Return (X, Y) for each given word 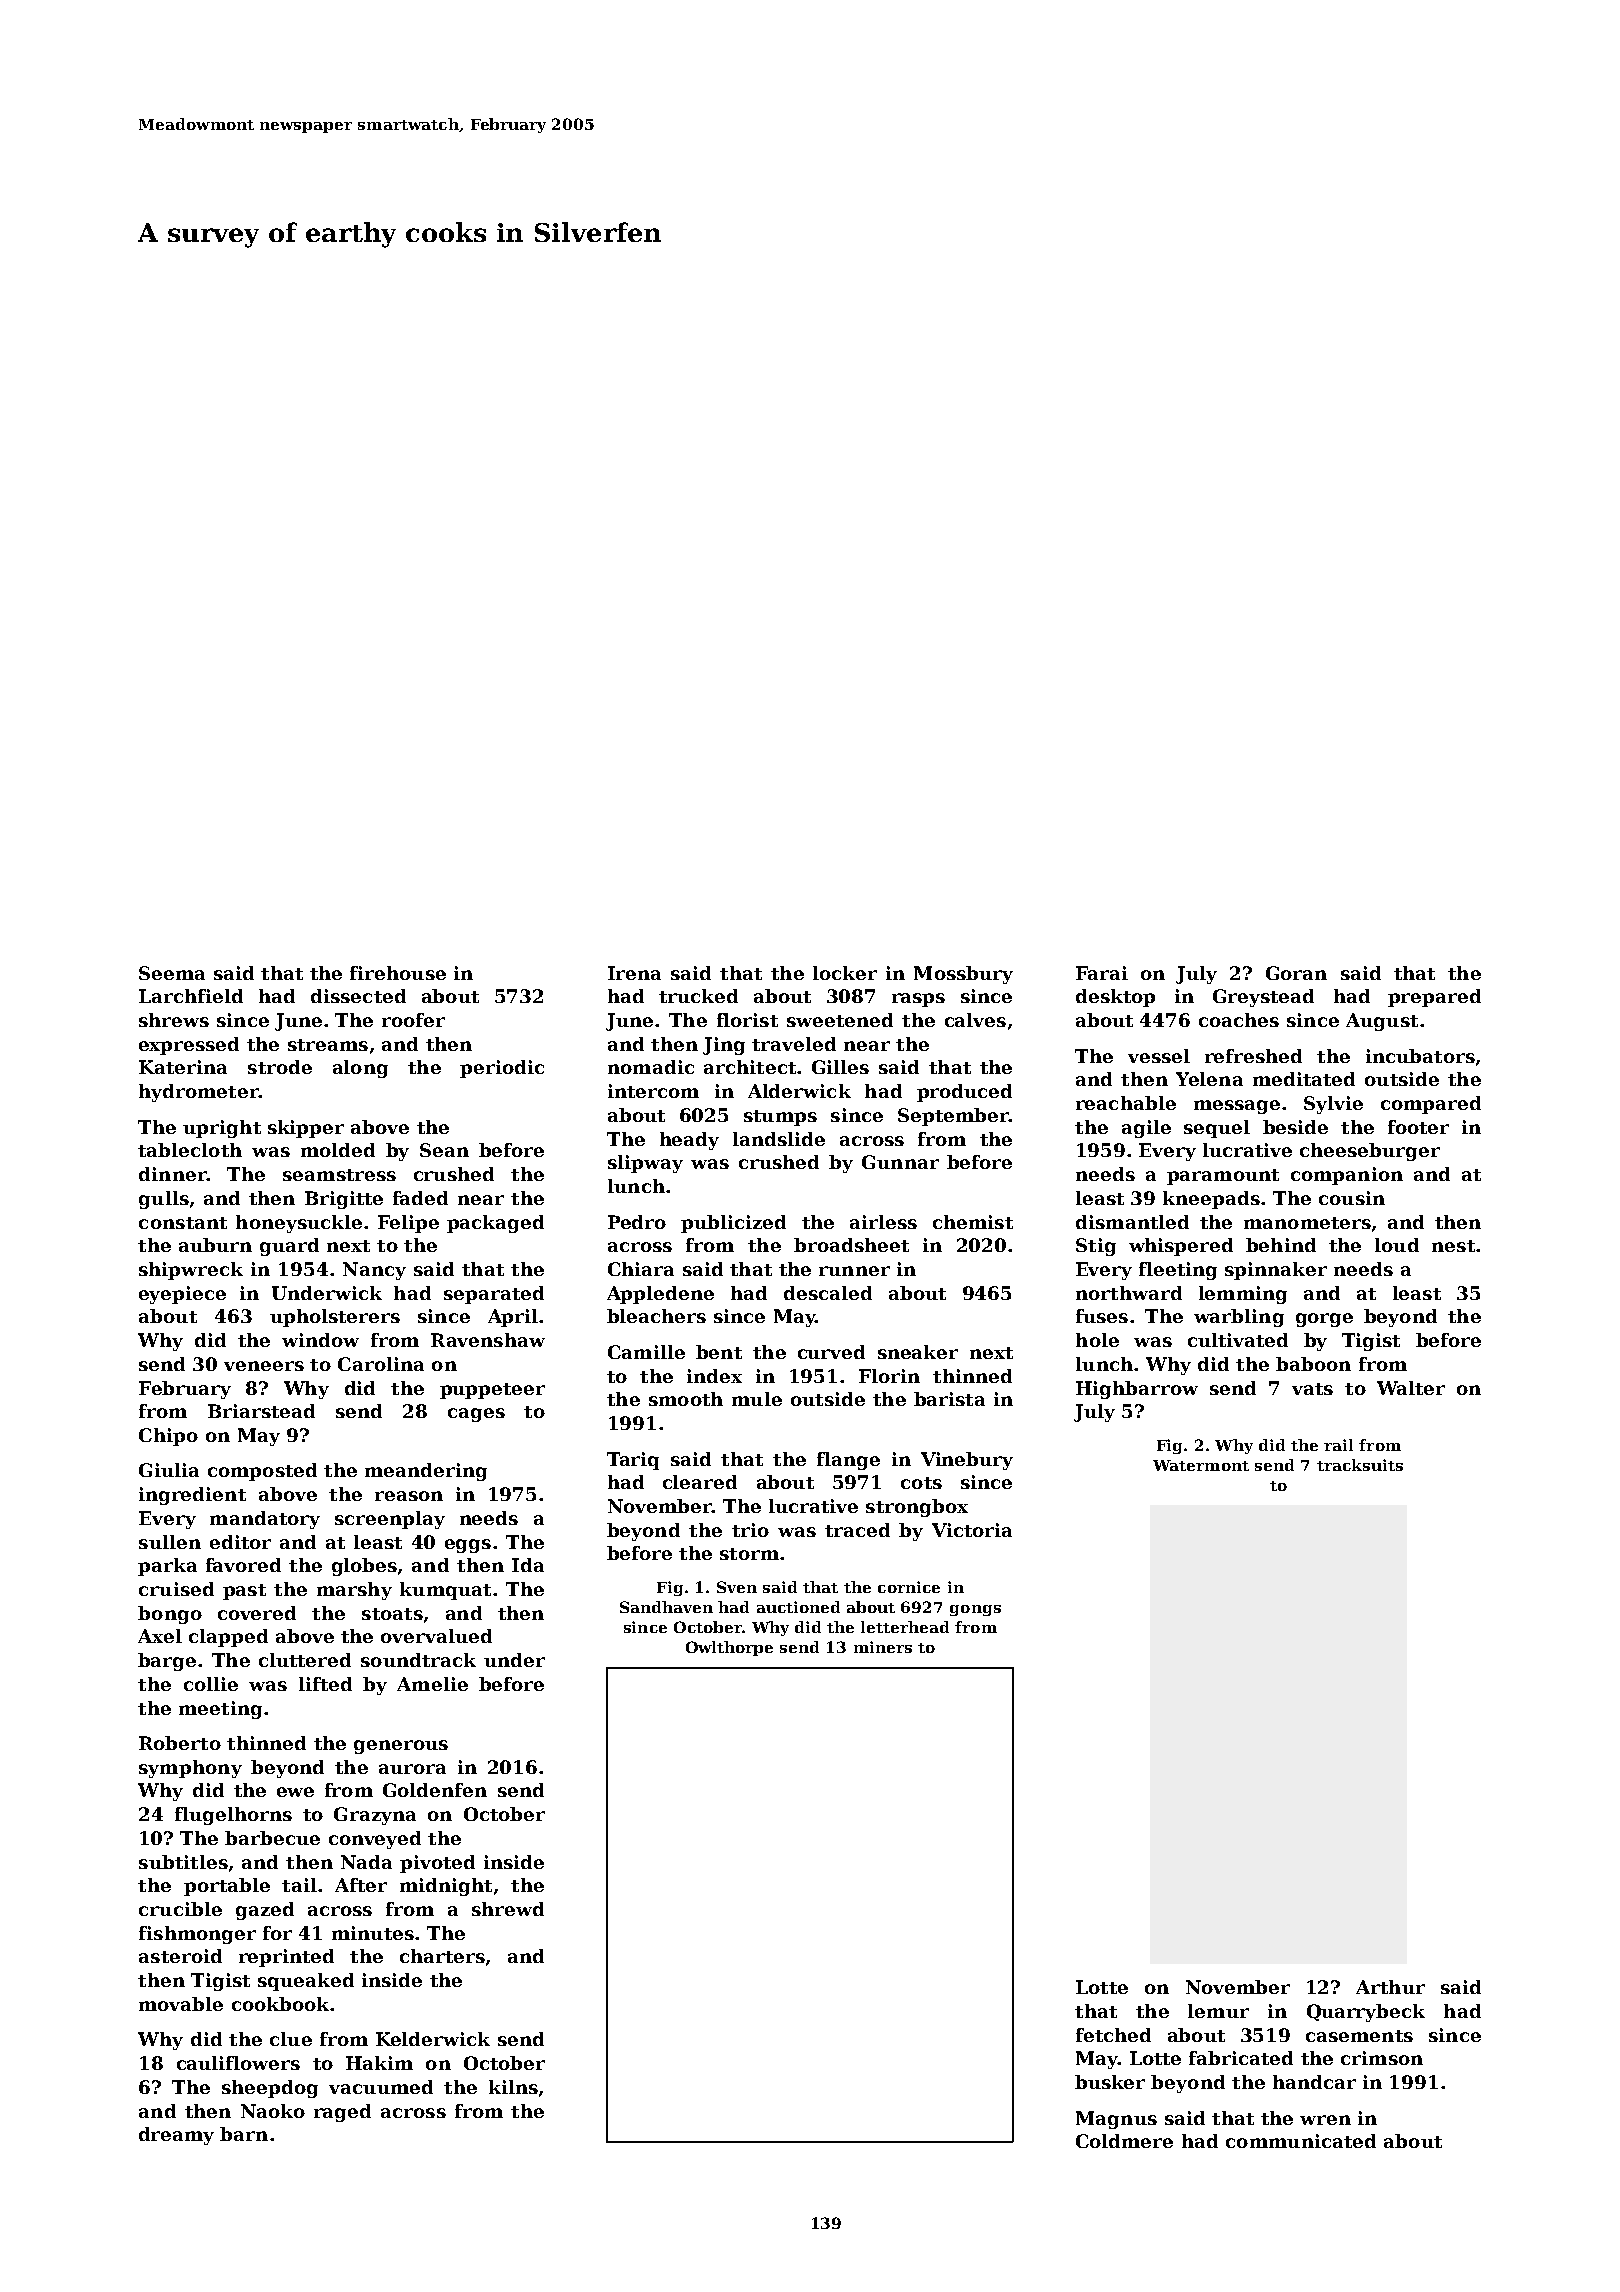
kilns (513, 2087)
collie (211, 1684)
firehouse (398, 973)
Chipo (168, 1437)
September (953, 1117)
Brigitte (344, 1200)
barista (949, 1399)
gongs (975, 1610)
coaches (1239, 1020)
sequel (1217, 1129)
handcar (1314, 2082)
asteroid (180, 1956)
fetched (1113, 2035)
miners (883, 1647)
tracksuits (1360, 1465)
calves (975, 1020)
